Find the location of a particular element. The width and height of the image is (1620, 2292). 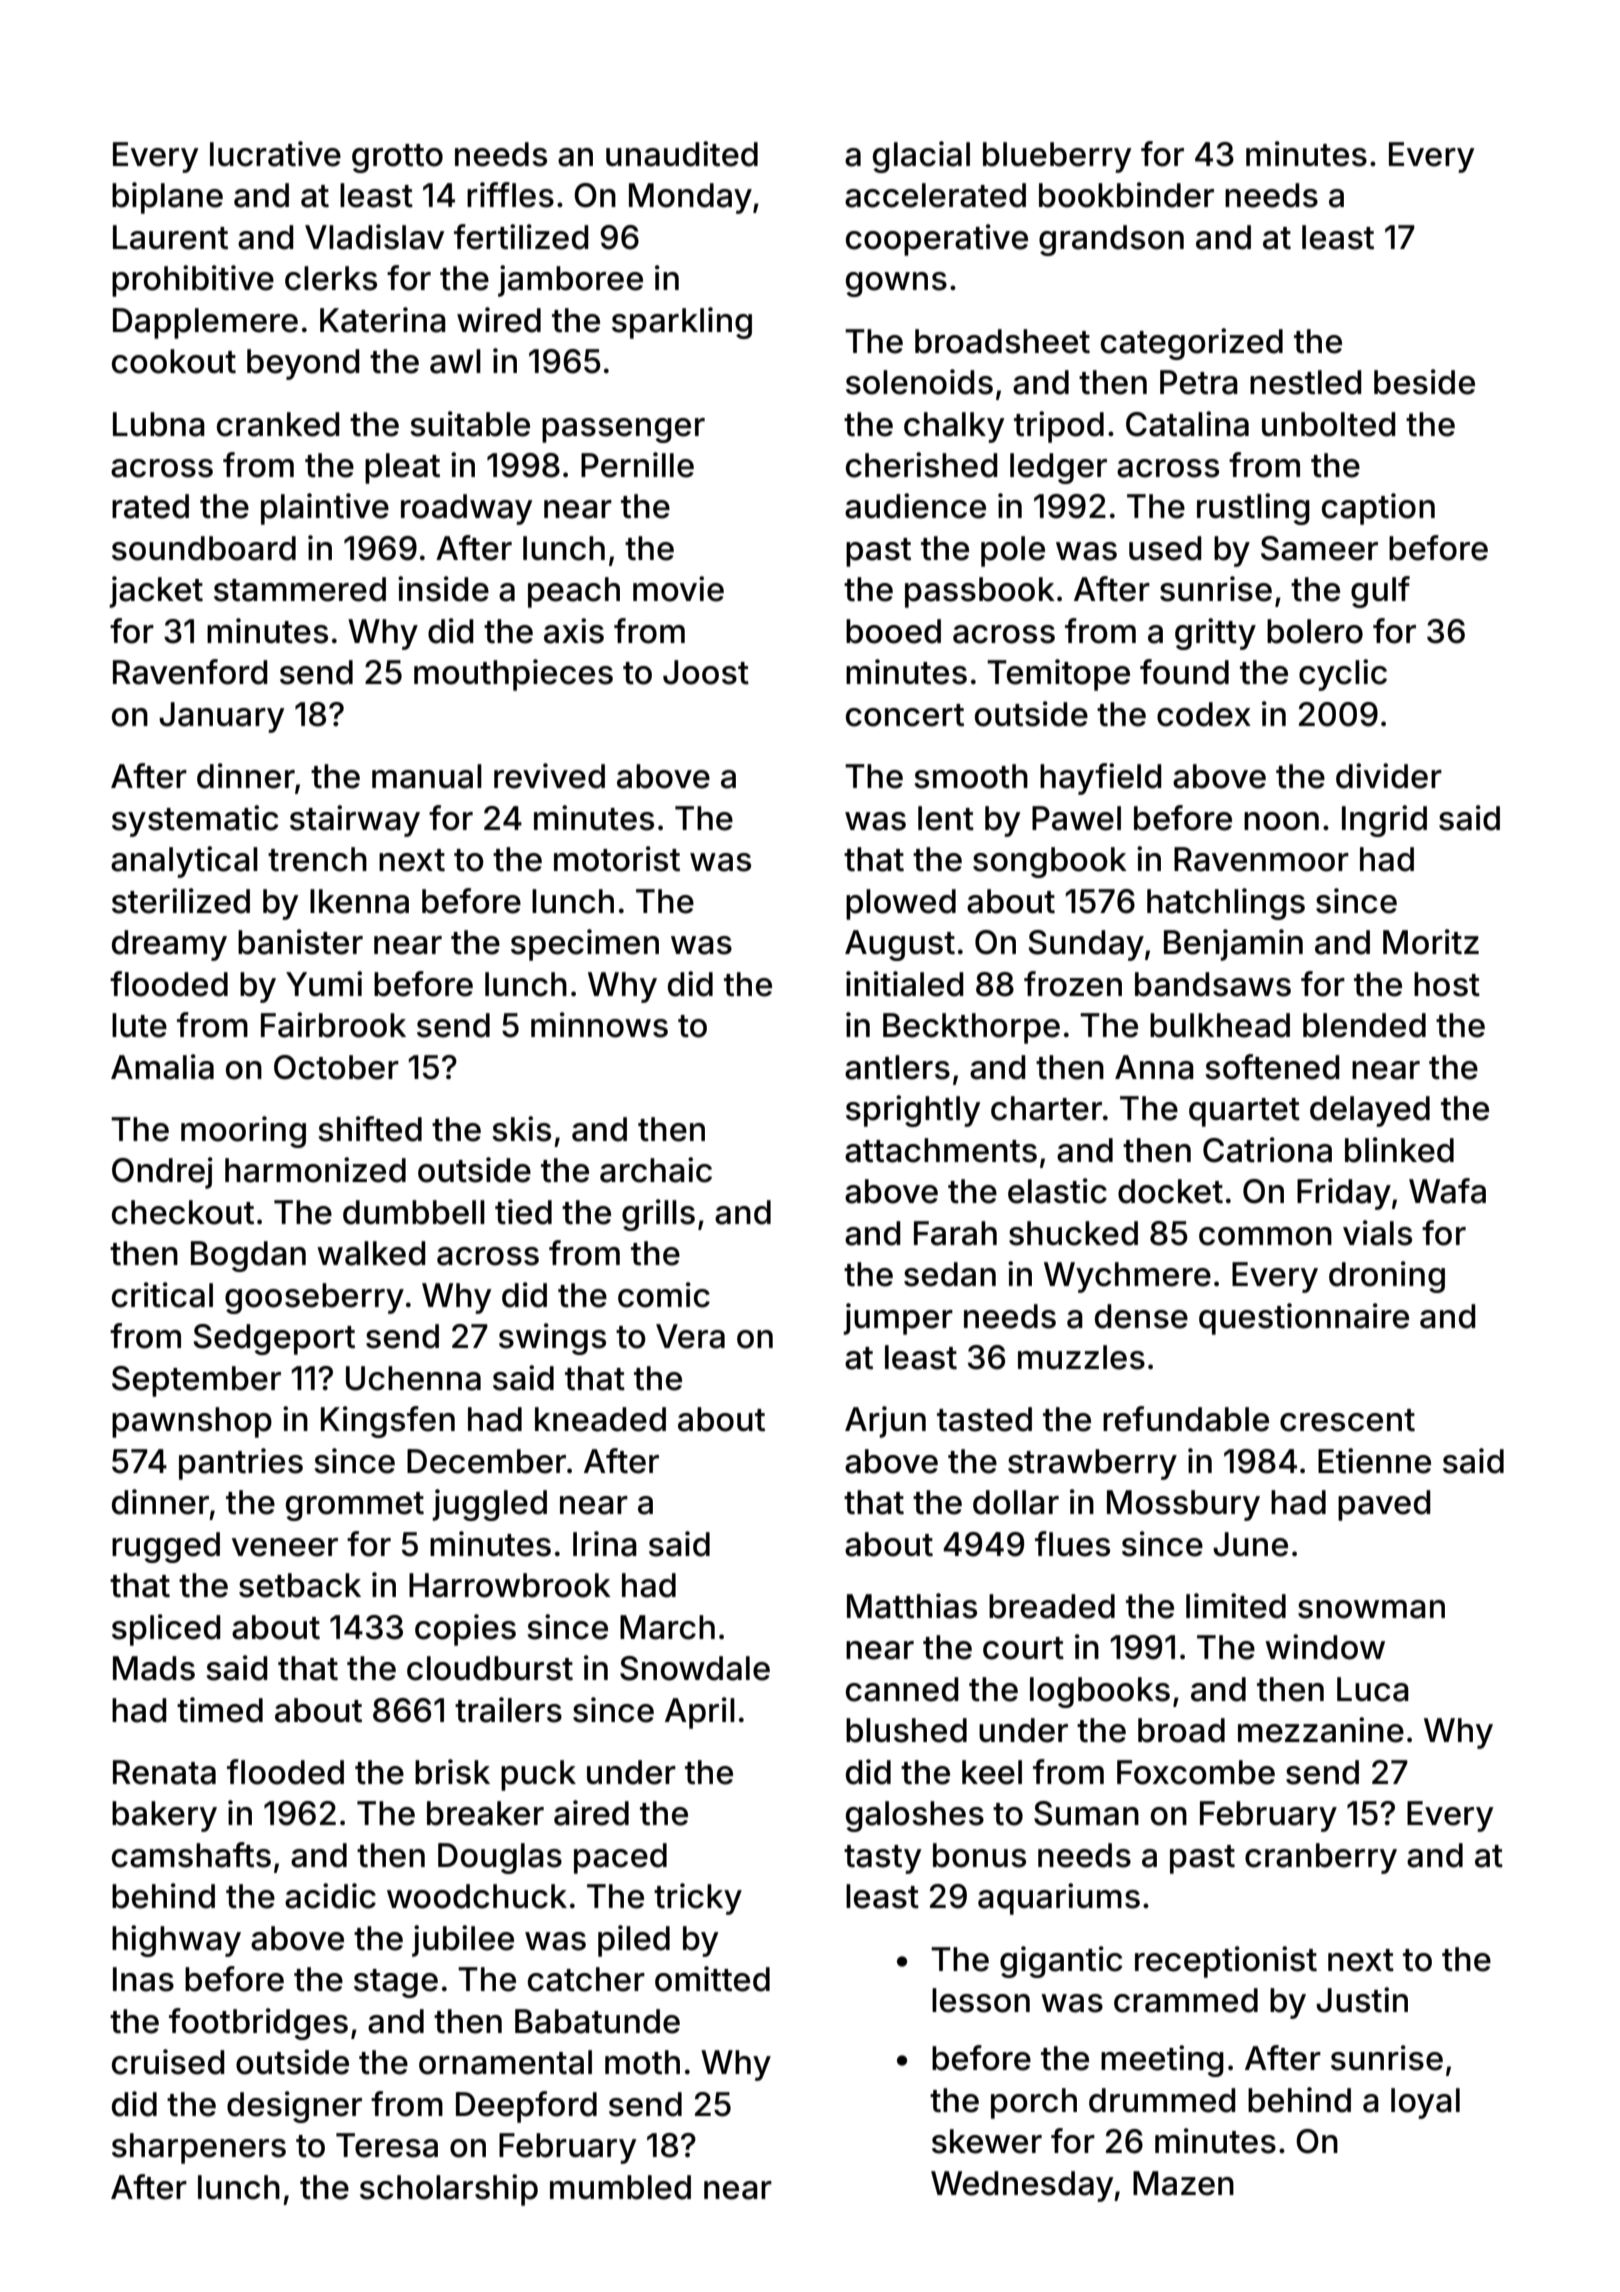

beside is located at coordinates (1424, 382).
